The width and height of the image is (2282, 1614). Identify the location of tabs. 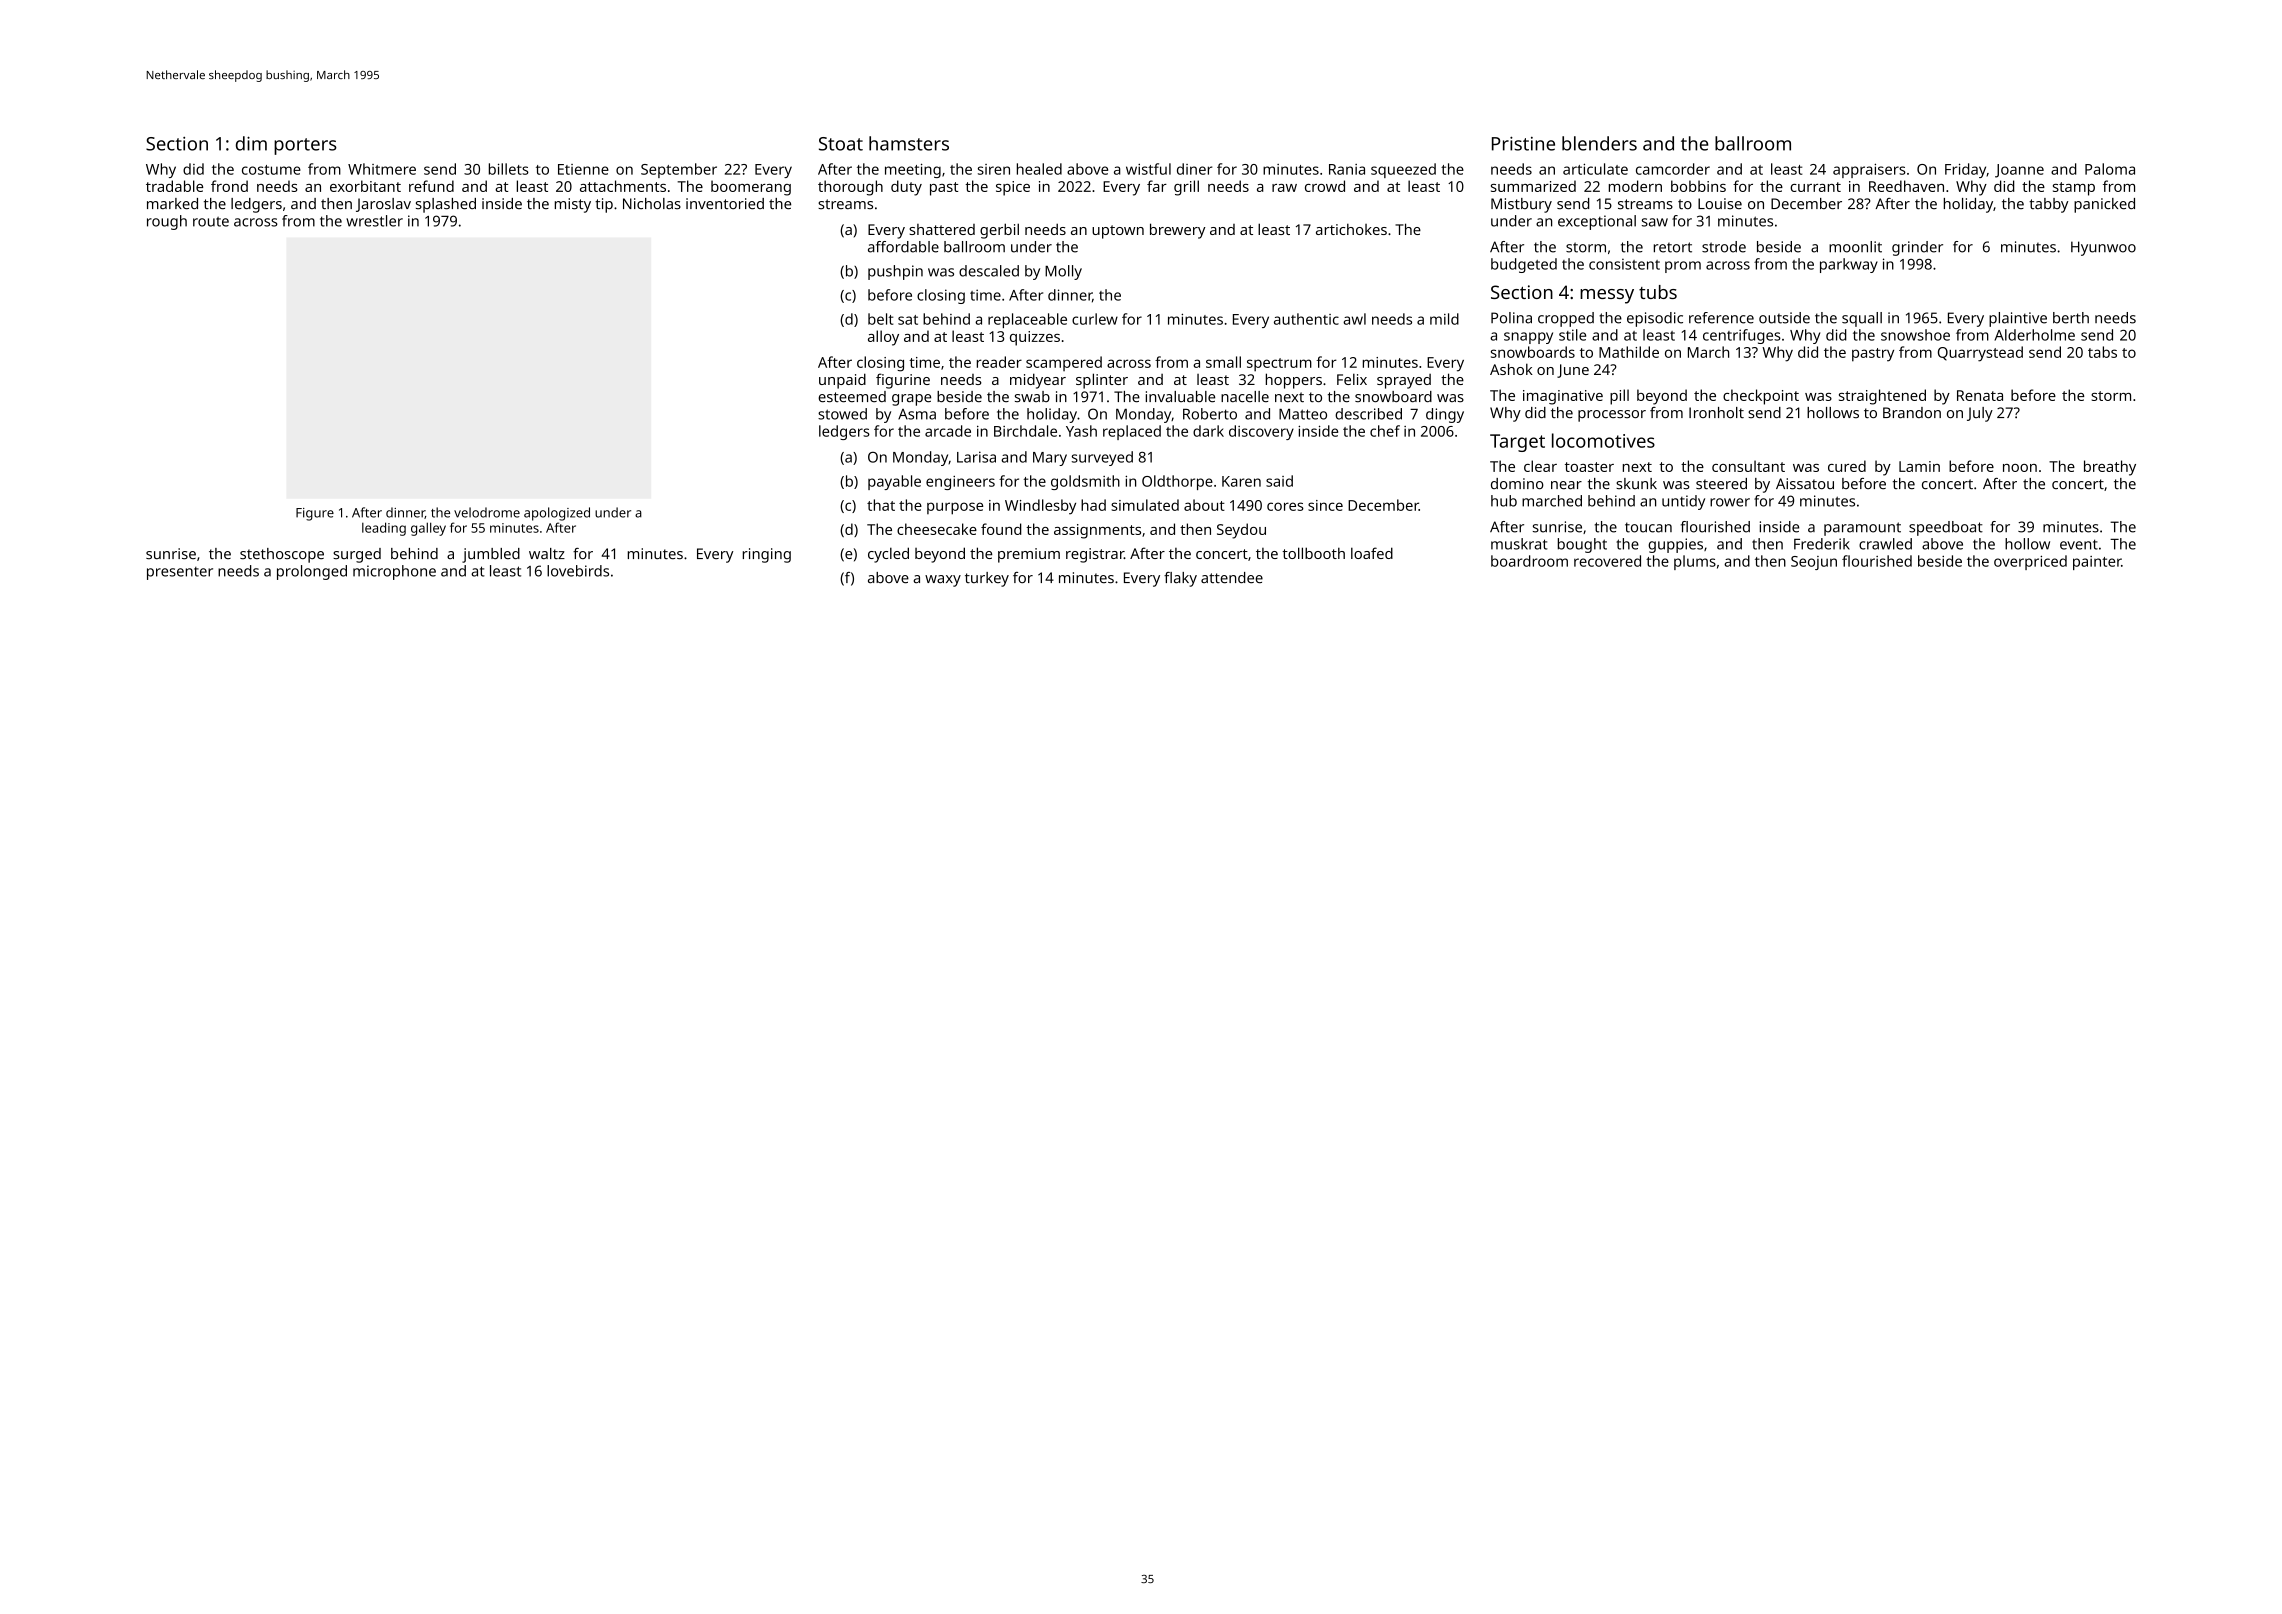
(2102, 352).
